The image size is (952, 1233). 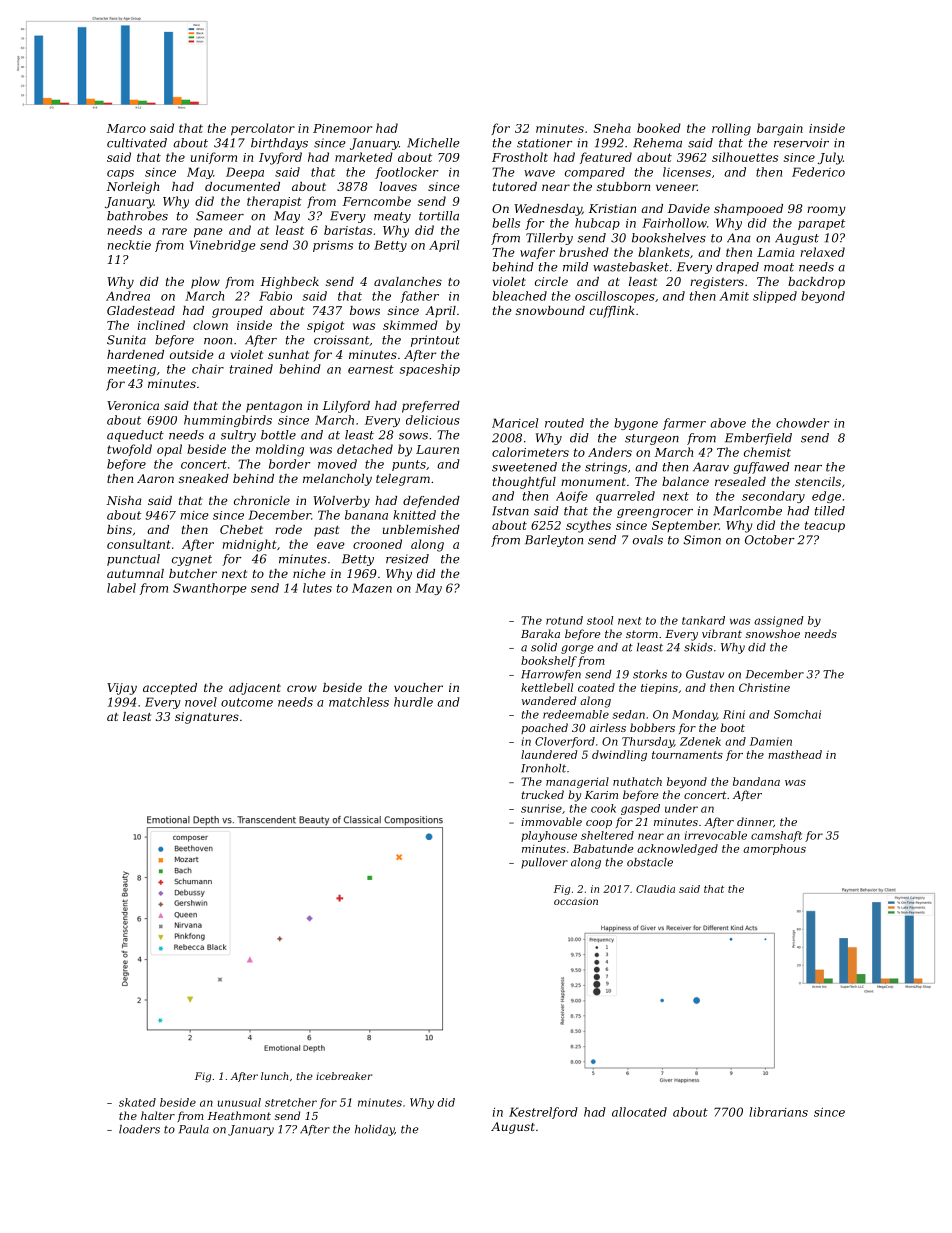 What do you see at coordinates (433, 143) in the image?
I see `Michelle` at bounding box center [433, 143].
